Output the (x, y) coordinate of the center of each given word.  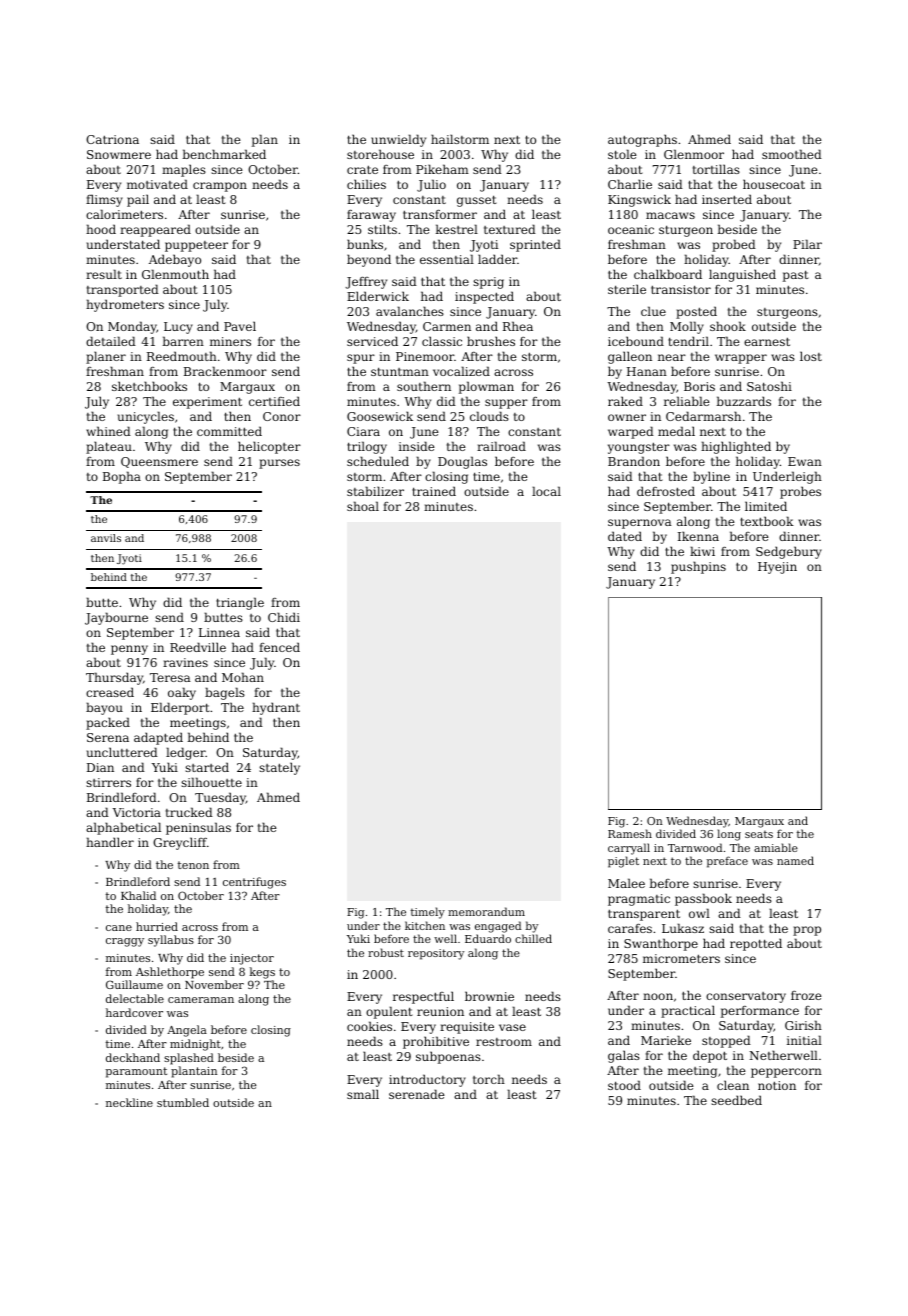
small (363, 1094)
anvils (106, 538)
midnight (195, 1045)
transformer (440, 214)
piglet (623, 862)
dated (625, 536)
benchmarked (224, 154)
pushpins (698, 567)
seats (759, 834)
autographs (642, 140)
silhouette (211, 782)
